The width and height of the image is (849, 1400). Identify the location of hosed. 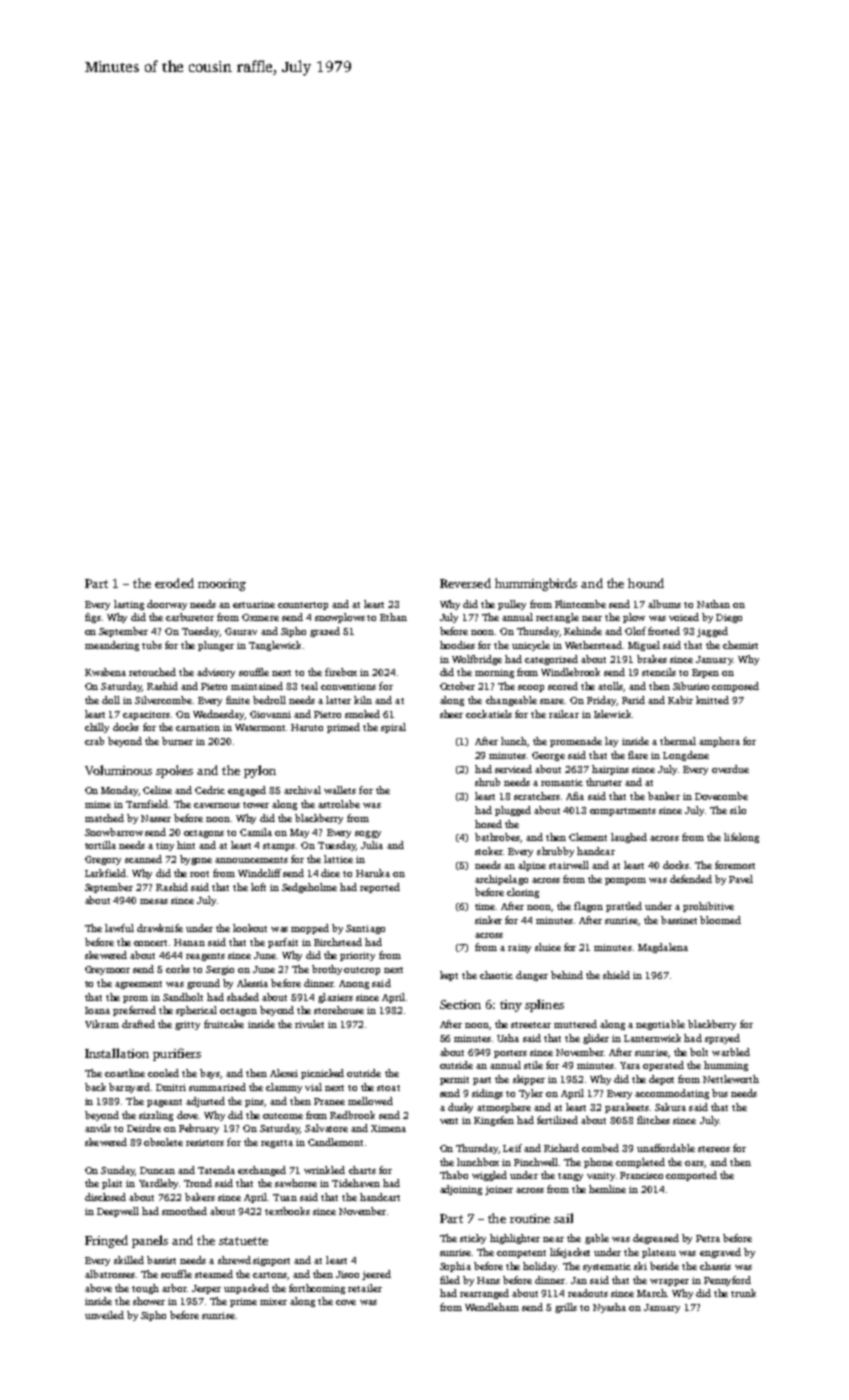
(488, 824).
